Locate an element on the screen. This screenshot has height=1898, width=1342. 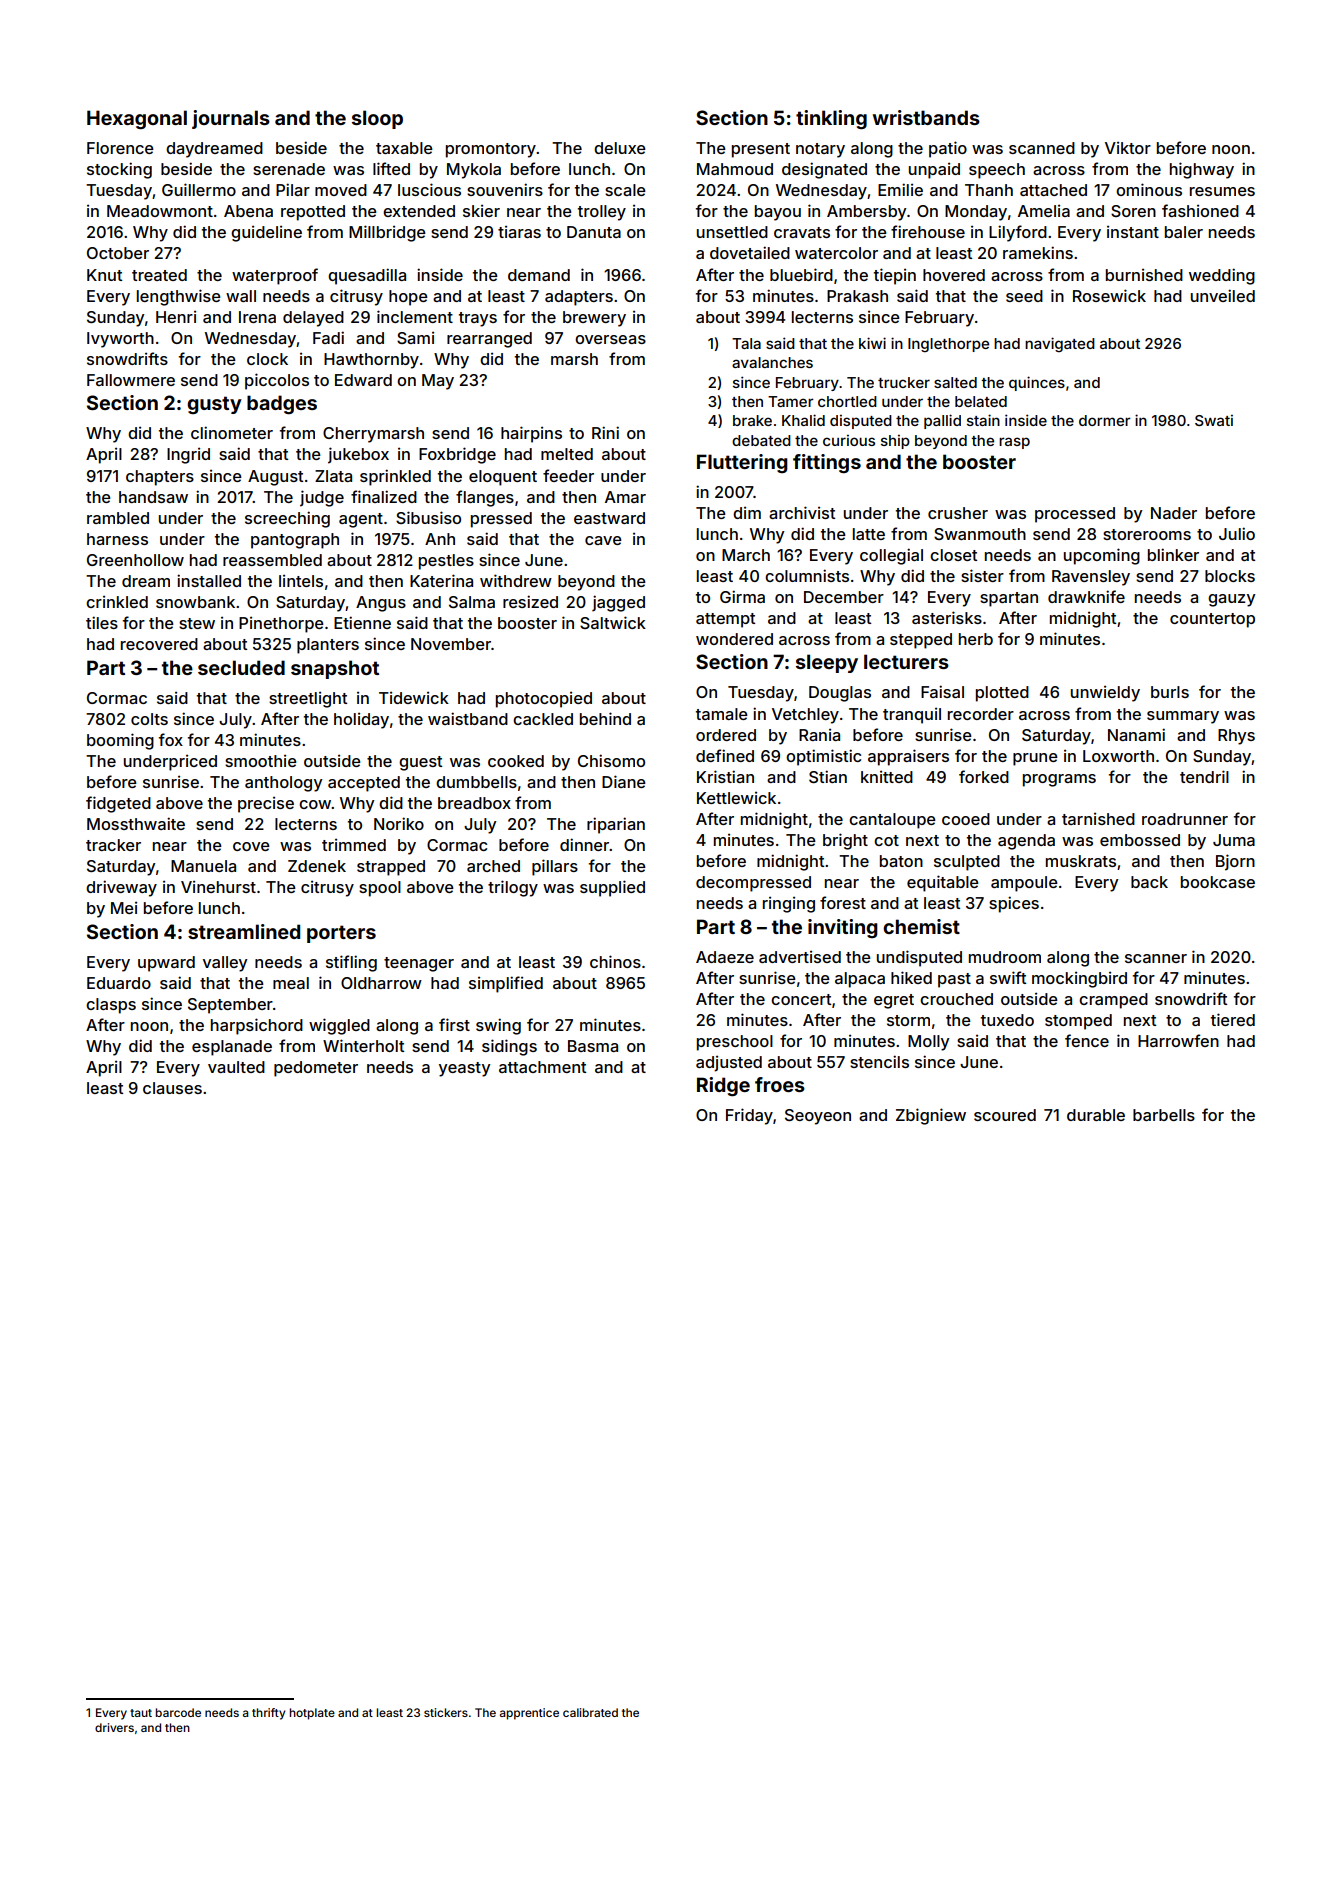
attachment is located at coordinates (542, 1067).
